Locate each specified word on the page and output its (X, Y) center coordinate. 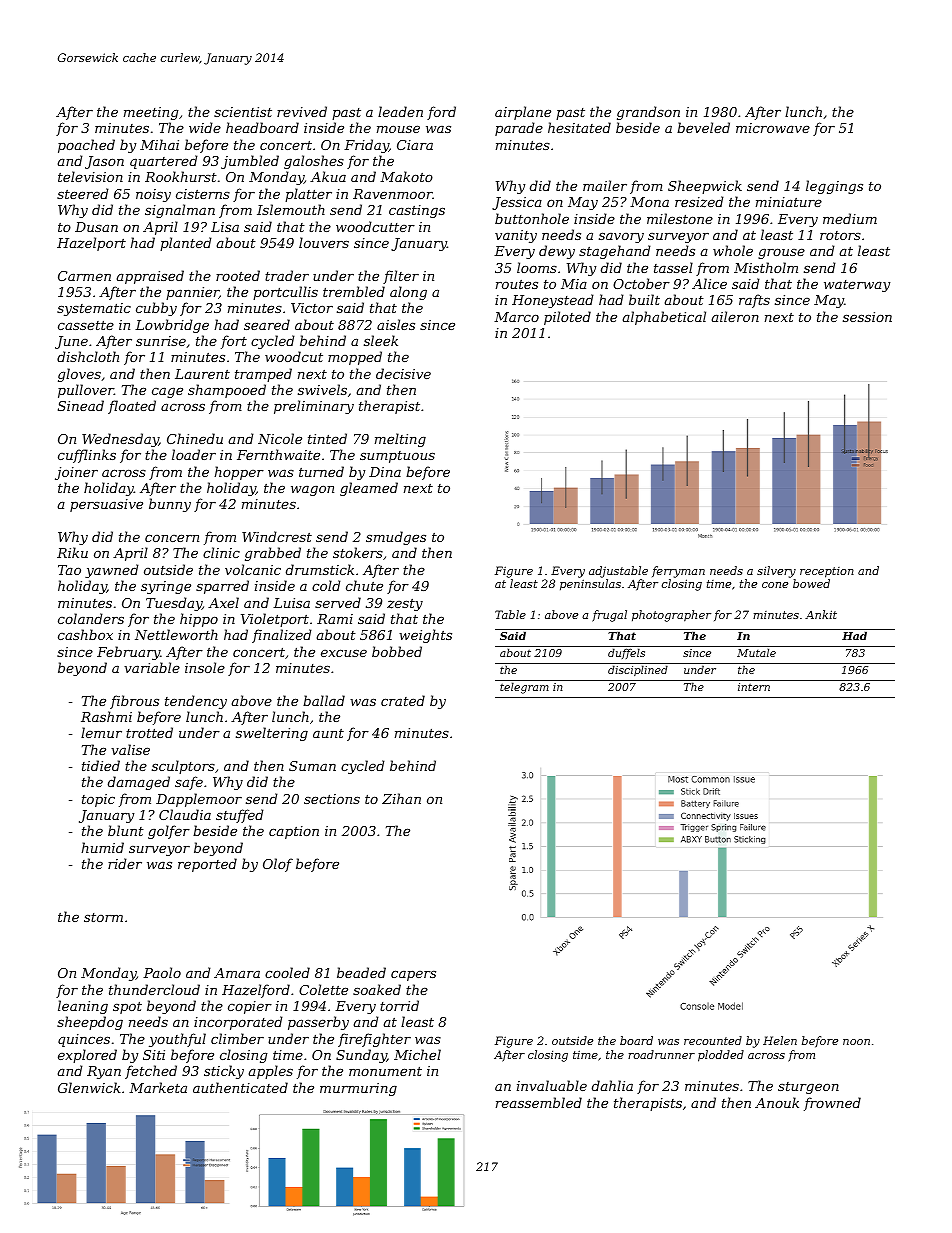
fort (234, 342)
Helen (780, 1040)
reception (827, 572)
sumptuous (397, 457)
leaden (400, 111)
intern (754, 687)
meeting (151, 113)
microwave (773, 128)
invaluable (552, 1085)
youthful (177, 1040)
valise (130, 749)
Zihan (401, 798)
